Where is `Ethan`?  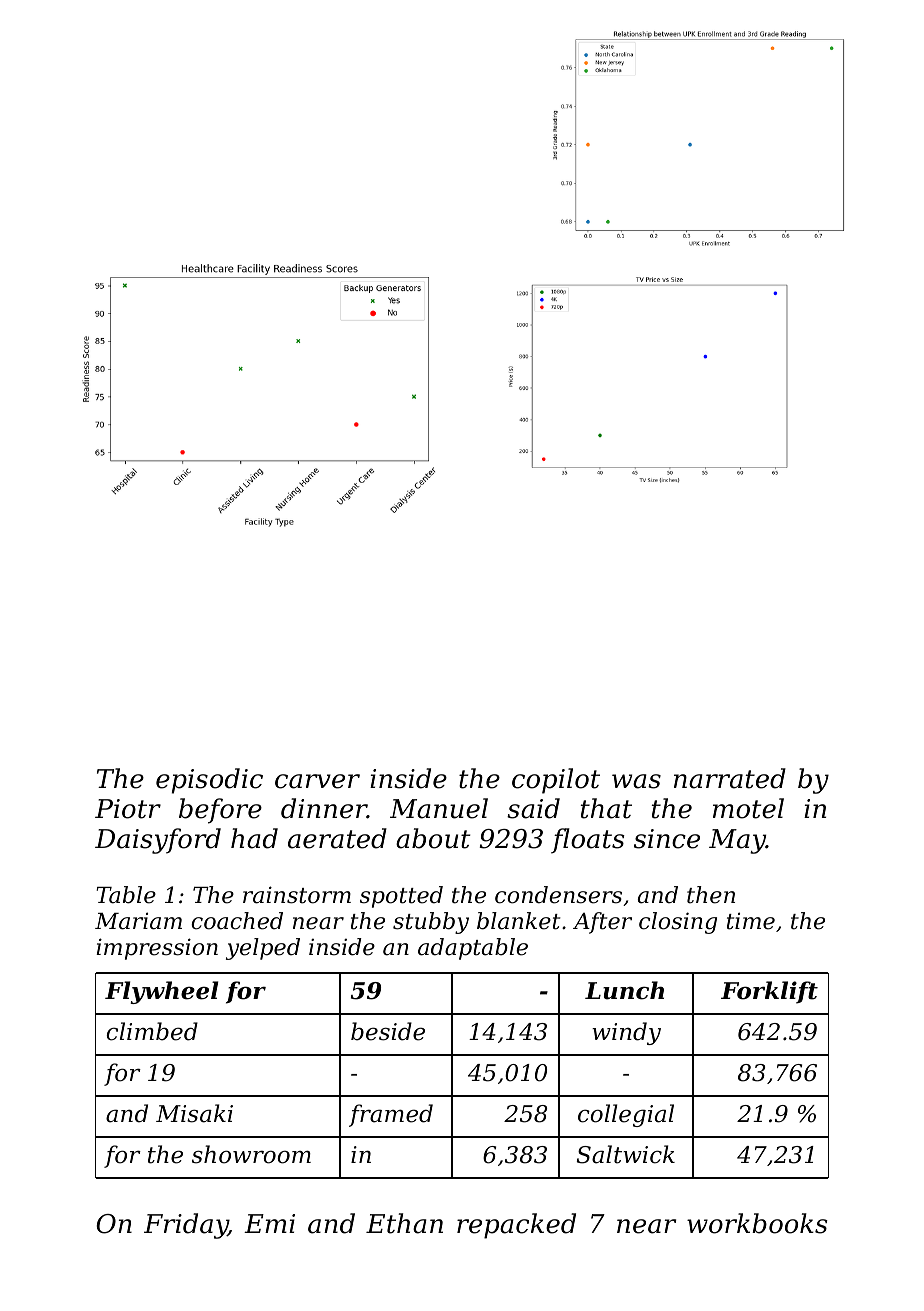
Ethan is located at coordinates (404, 1223).
